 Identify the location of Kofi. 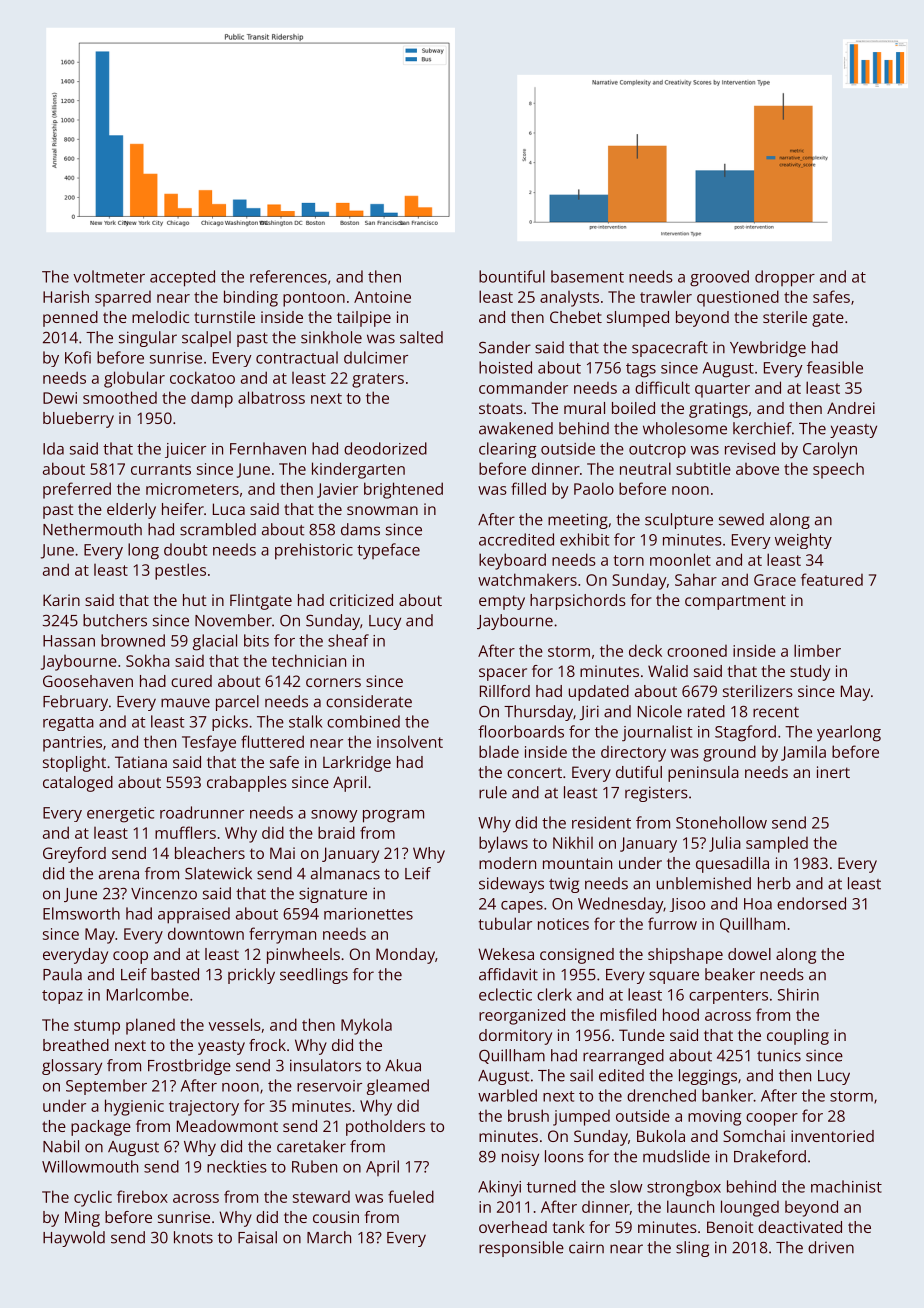
(78, 357).
